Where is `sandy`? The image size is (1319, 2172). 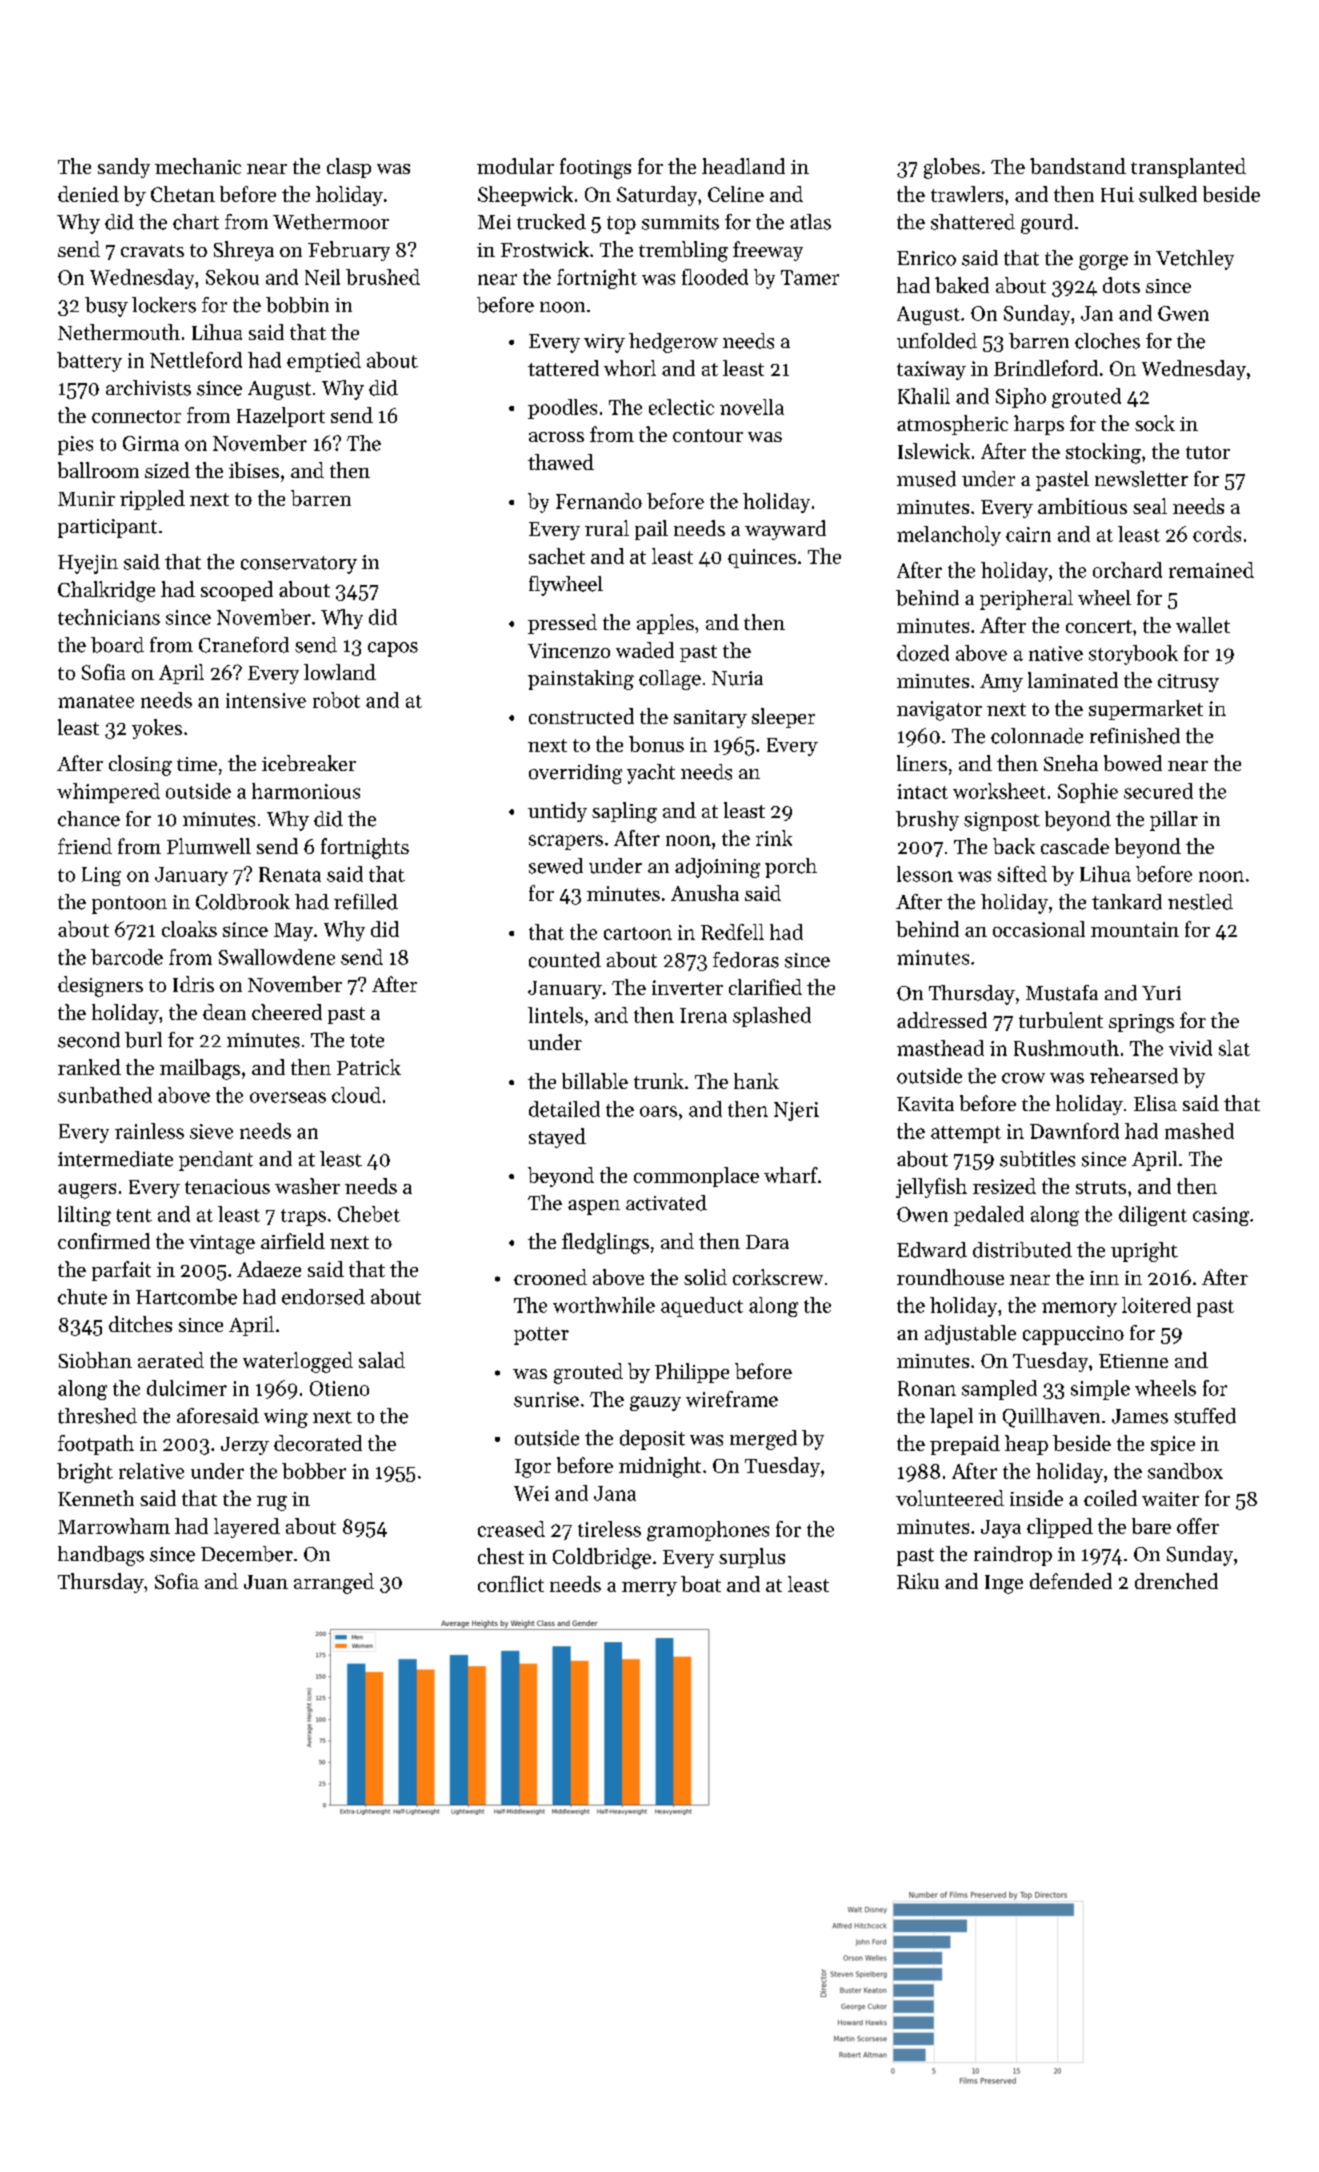 sandy is located at coordinates (124, 168).
